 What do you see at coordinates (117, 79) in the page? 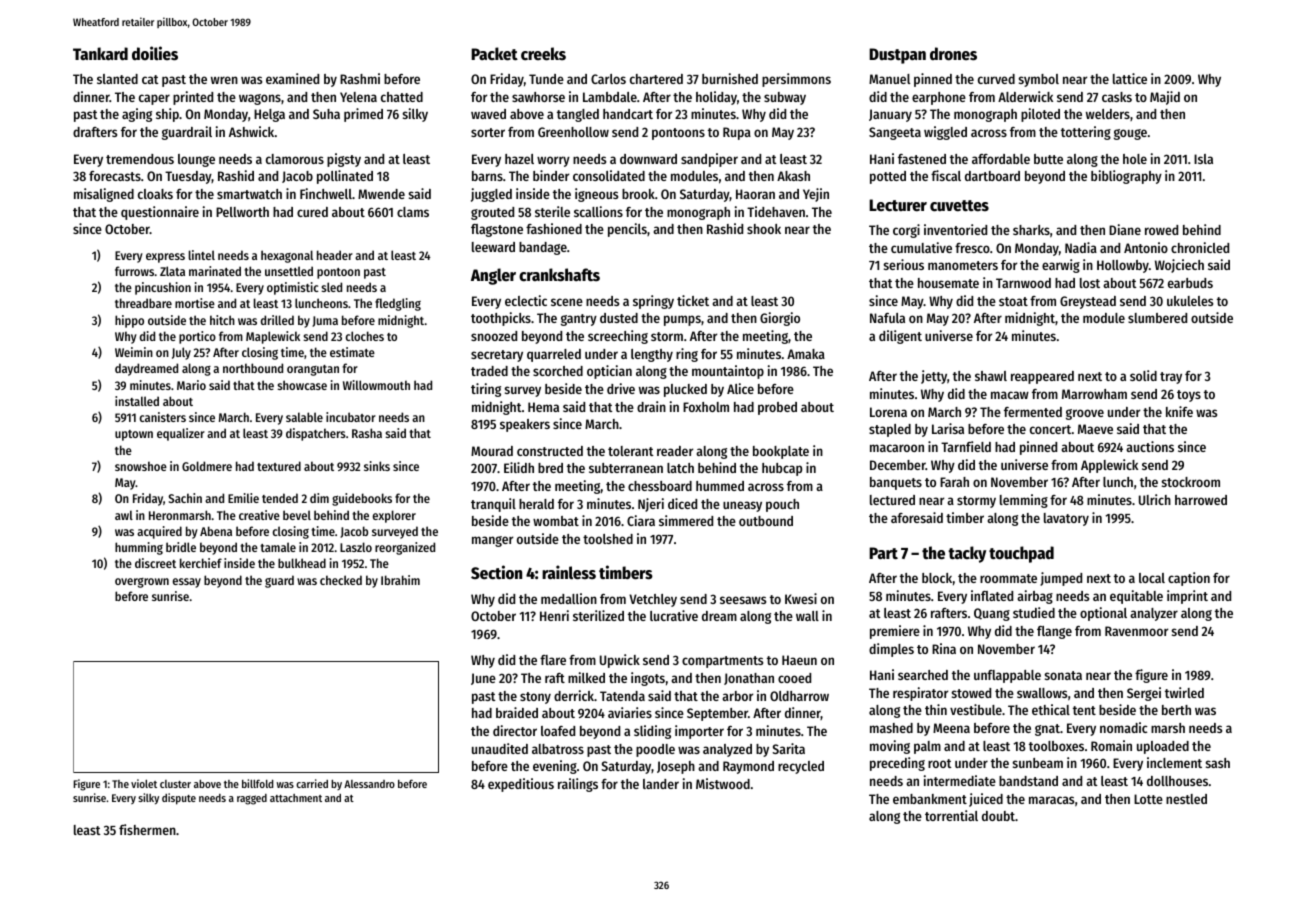
I see `slanted` at bounding box center [117, 79].
